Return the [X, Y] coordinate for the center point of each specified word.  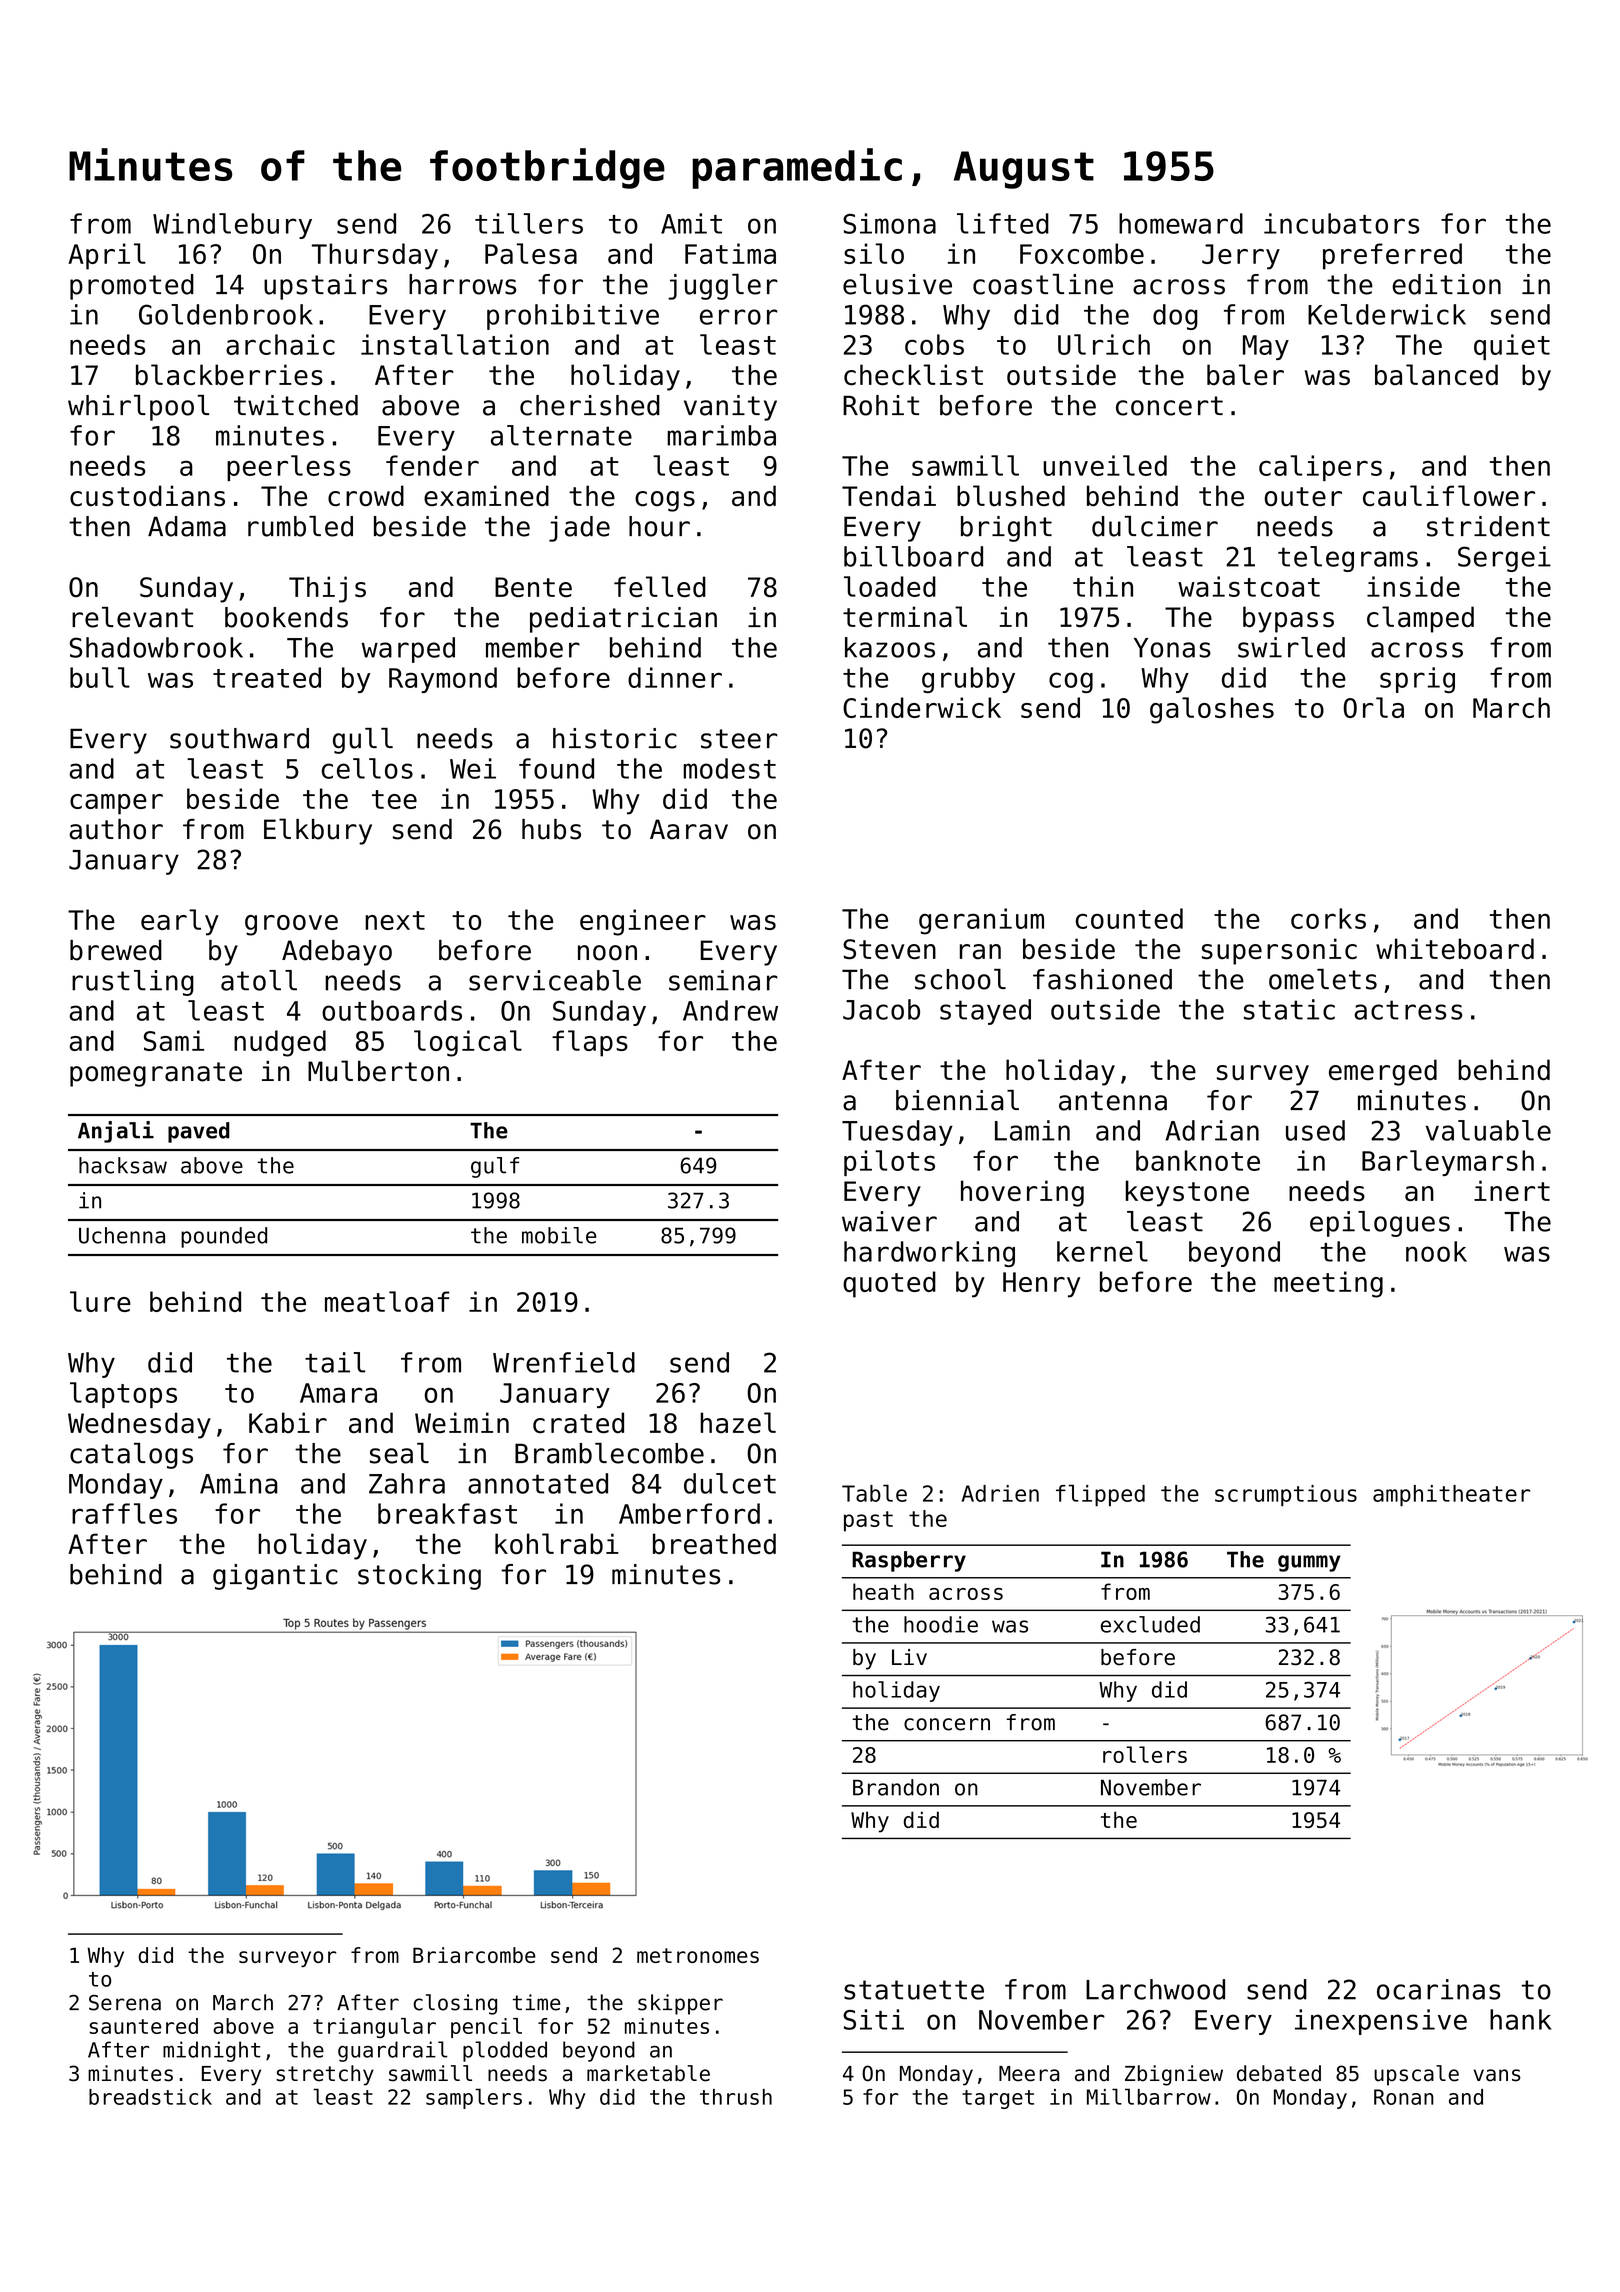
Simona [889, 223]
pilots [889, 1163]
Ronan [1404, 2097]
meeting [1328, 1284]
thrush [736, 2097]
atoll [259, 980]
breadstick [150, 2097]
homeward [1181, 223]
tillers [529, 223]
